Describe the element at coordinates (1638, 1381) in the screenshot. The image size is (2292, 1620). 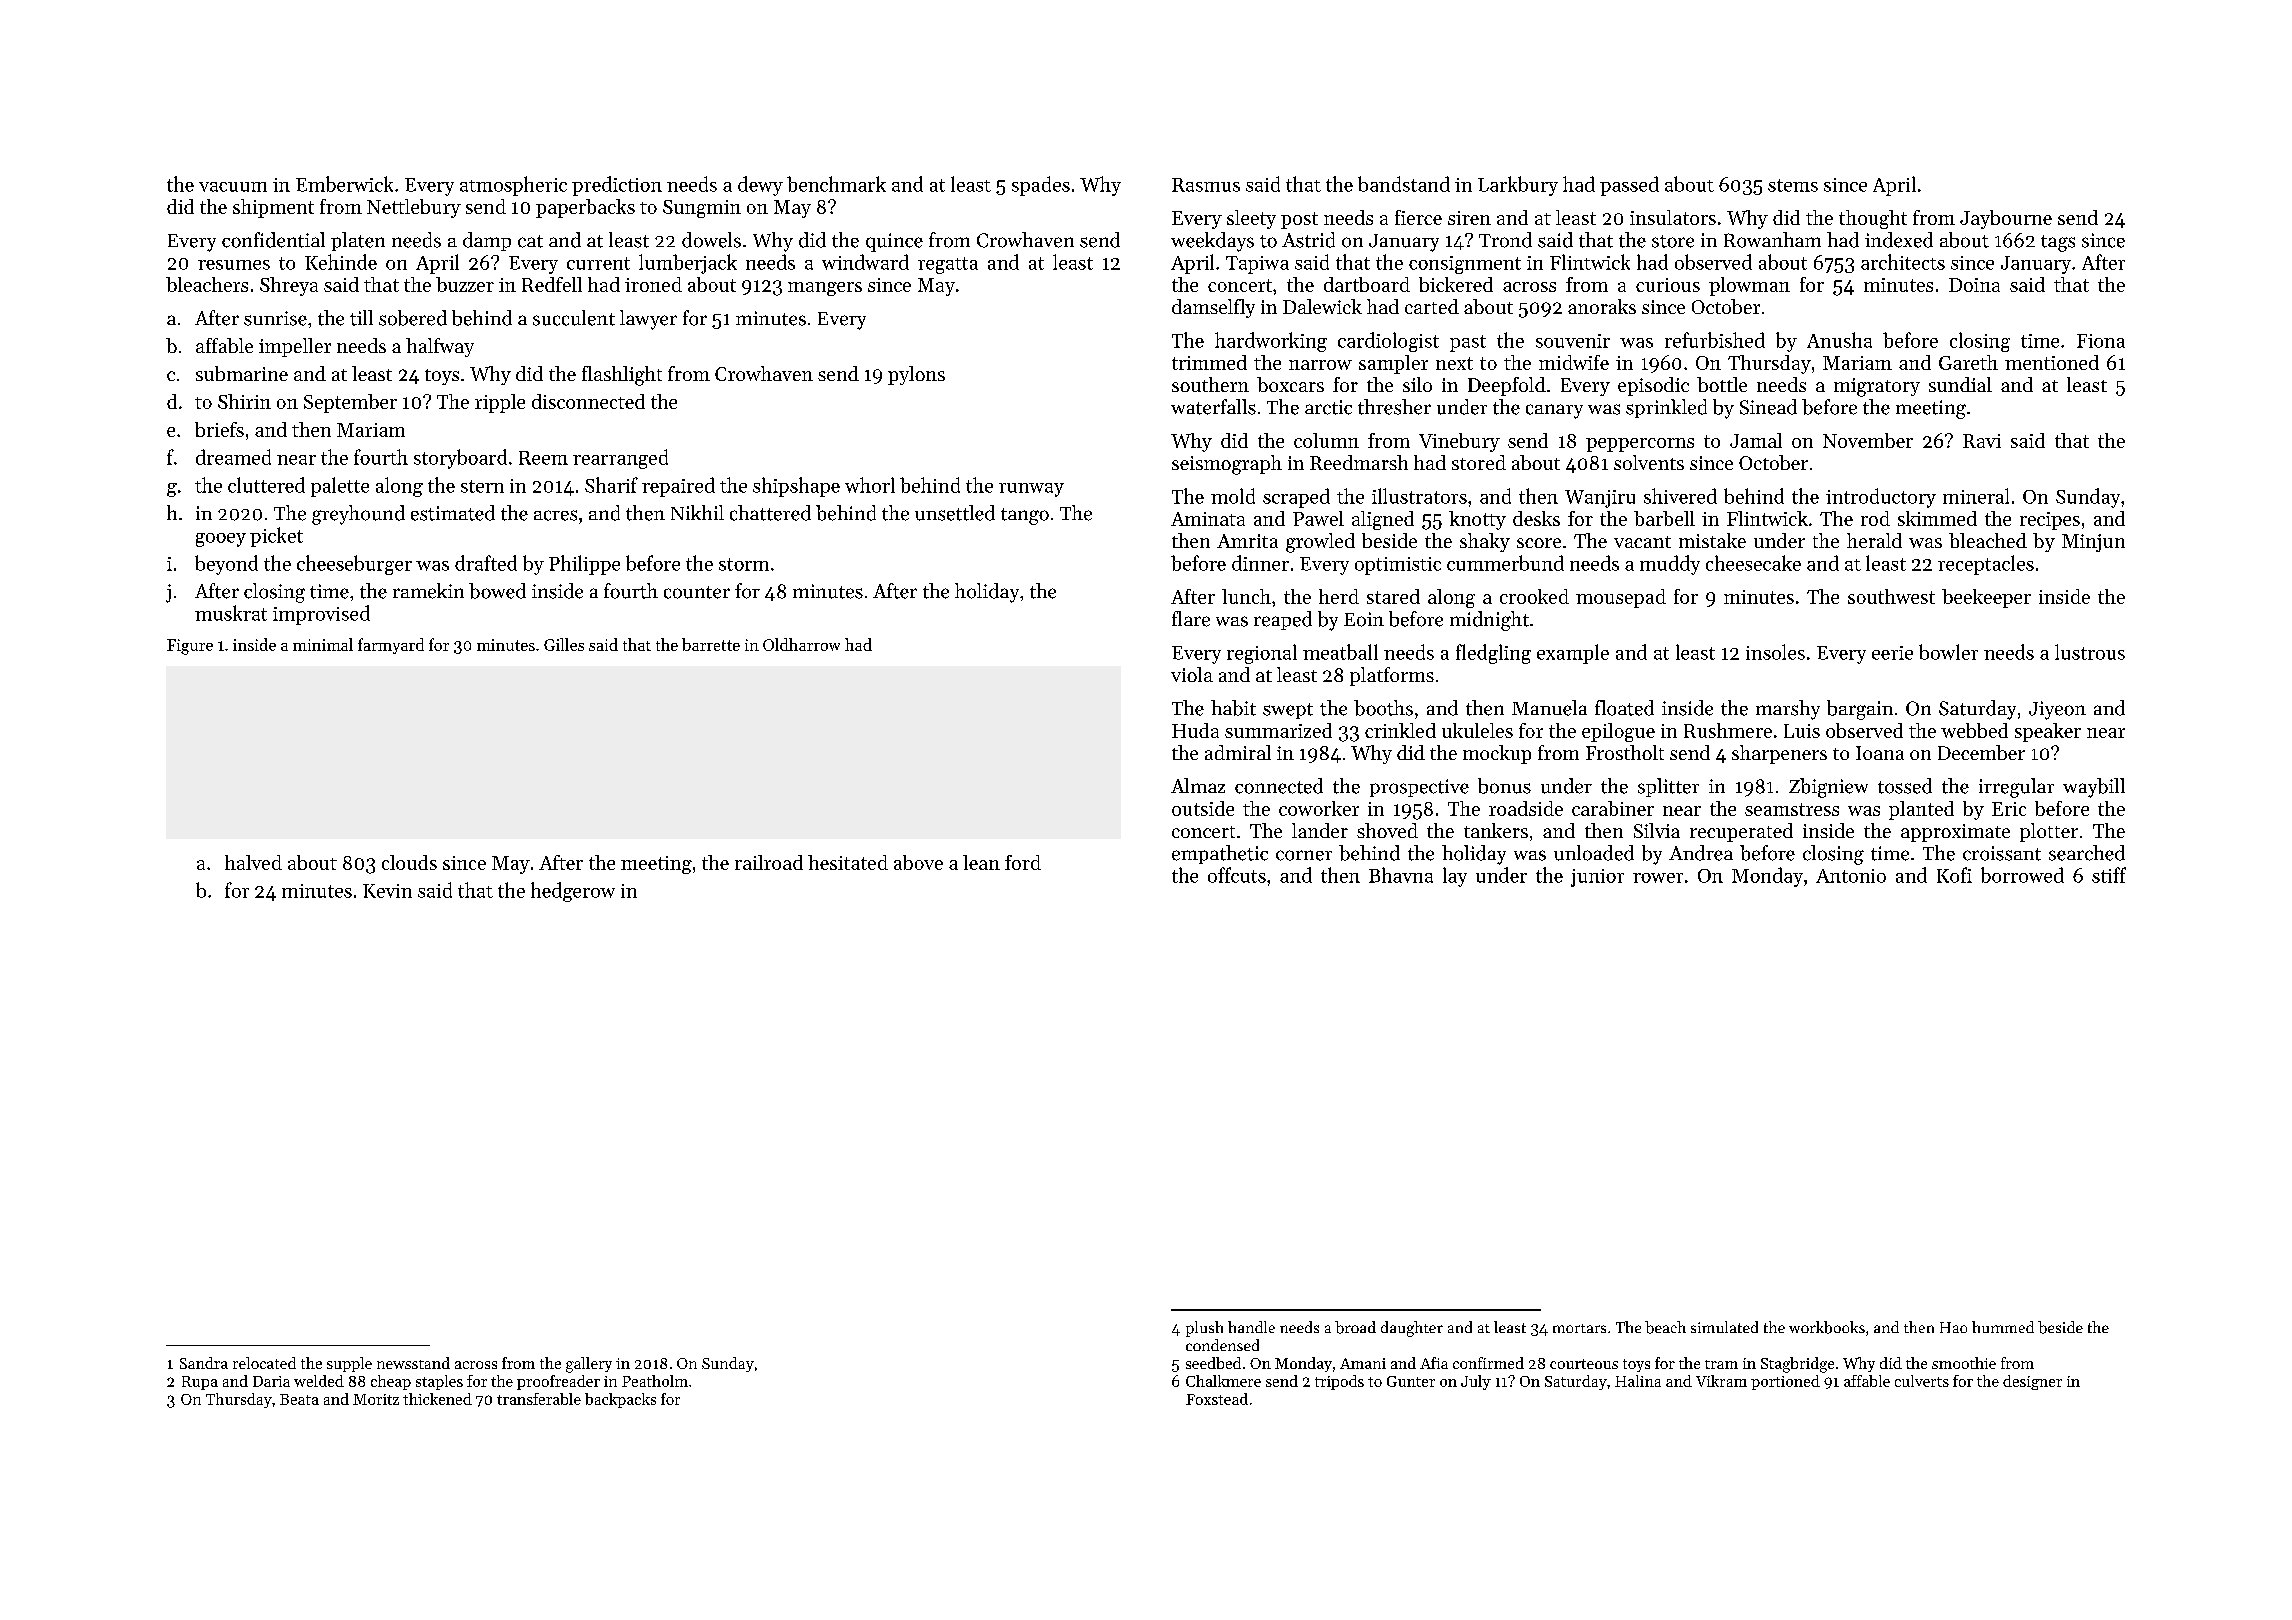
I see `Halina` at that location.
